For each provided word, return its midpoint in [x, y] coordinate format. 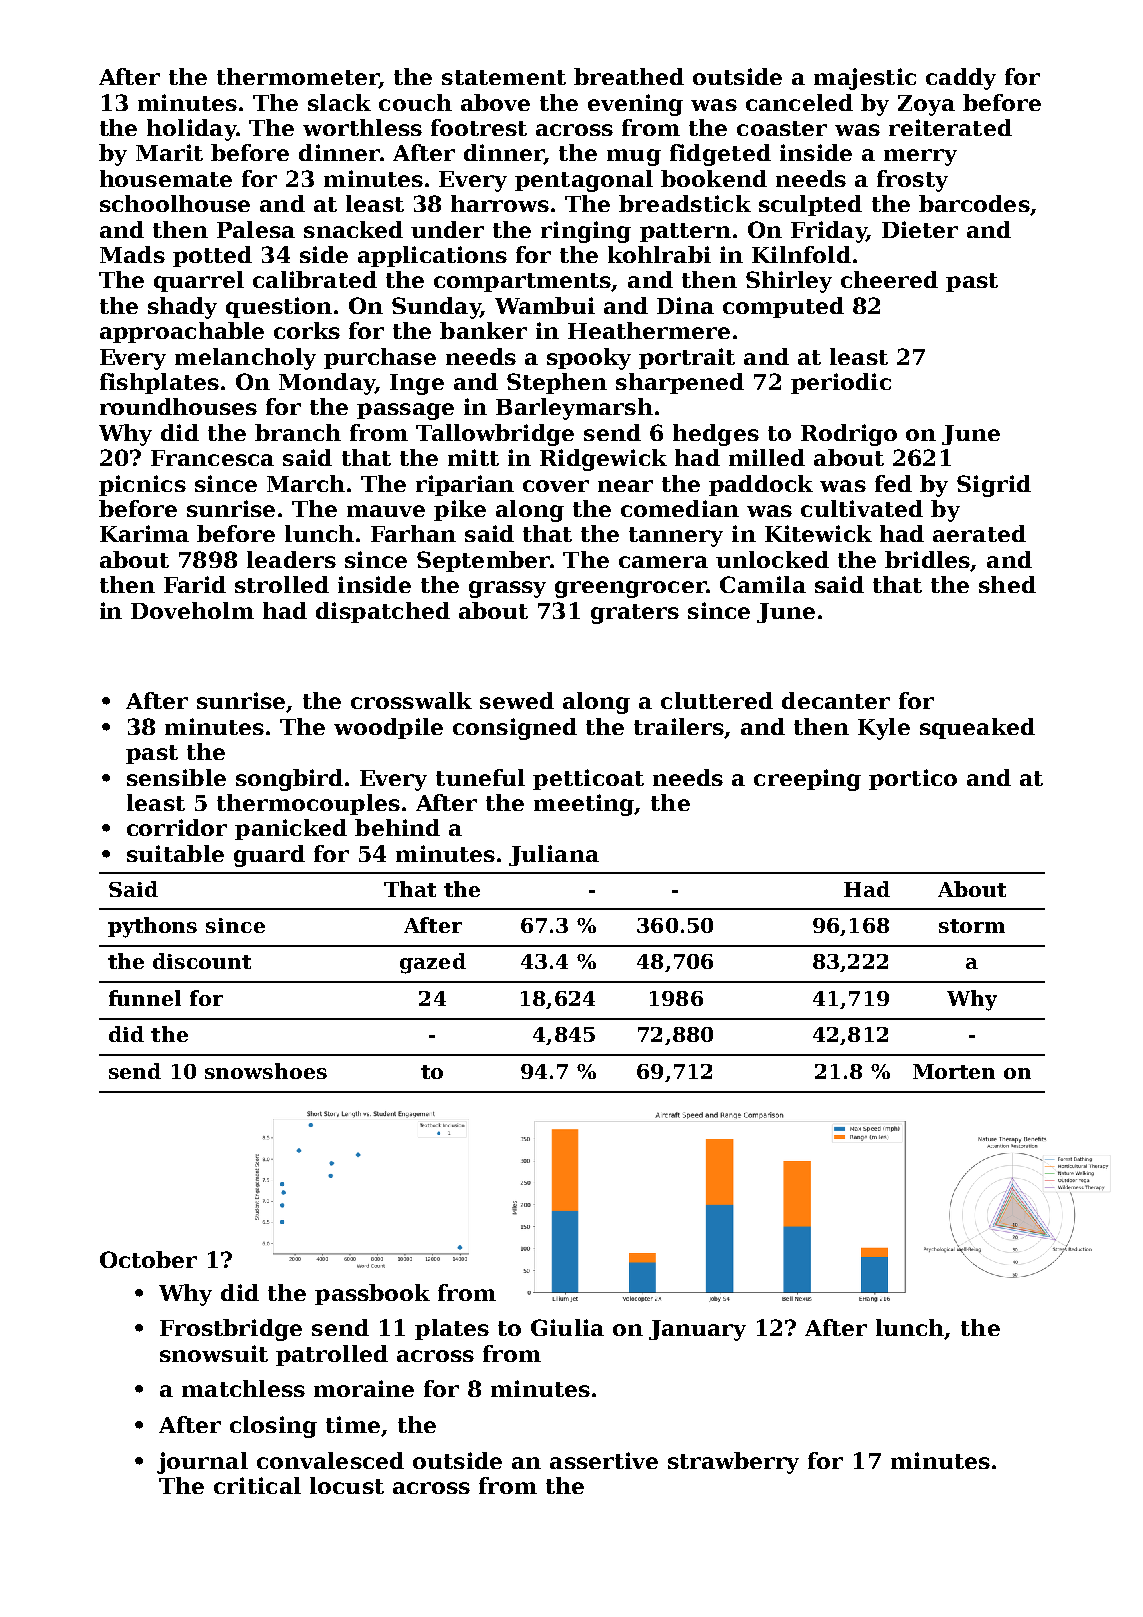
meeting [584, 805]
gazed [433, 963]
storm [972, 926]
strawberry [733, 1463]
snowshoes [266, 1071]
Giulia [567, 1327]
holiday [191, 130]
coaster [782, 128]
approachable [182, 332]
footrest [479, 127]
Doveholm [192, 610]
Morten [954, 1071]
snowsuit [214, 1353]
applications [432, 256]
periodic [841, 383]
